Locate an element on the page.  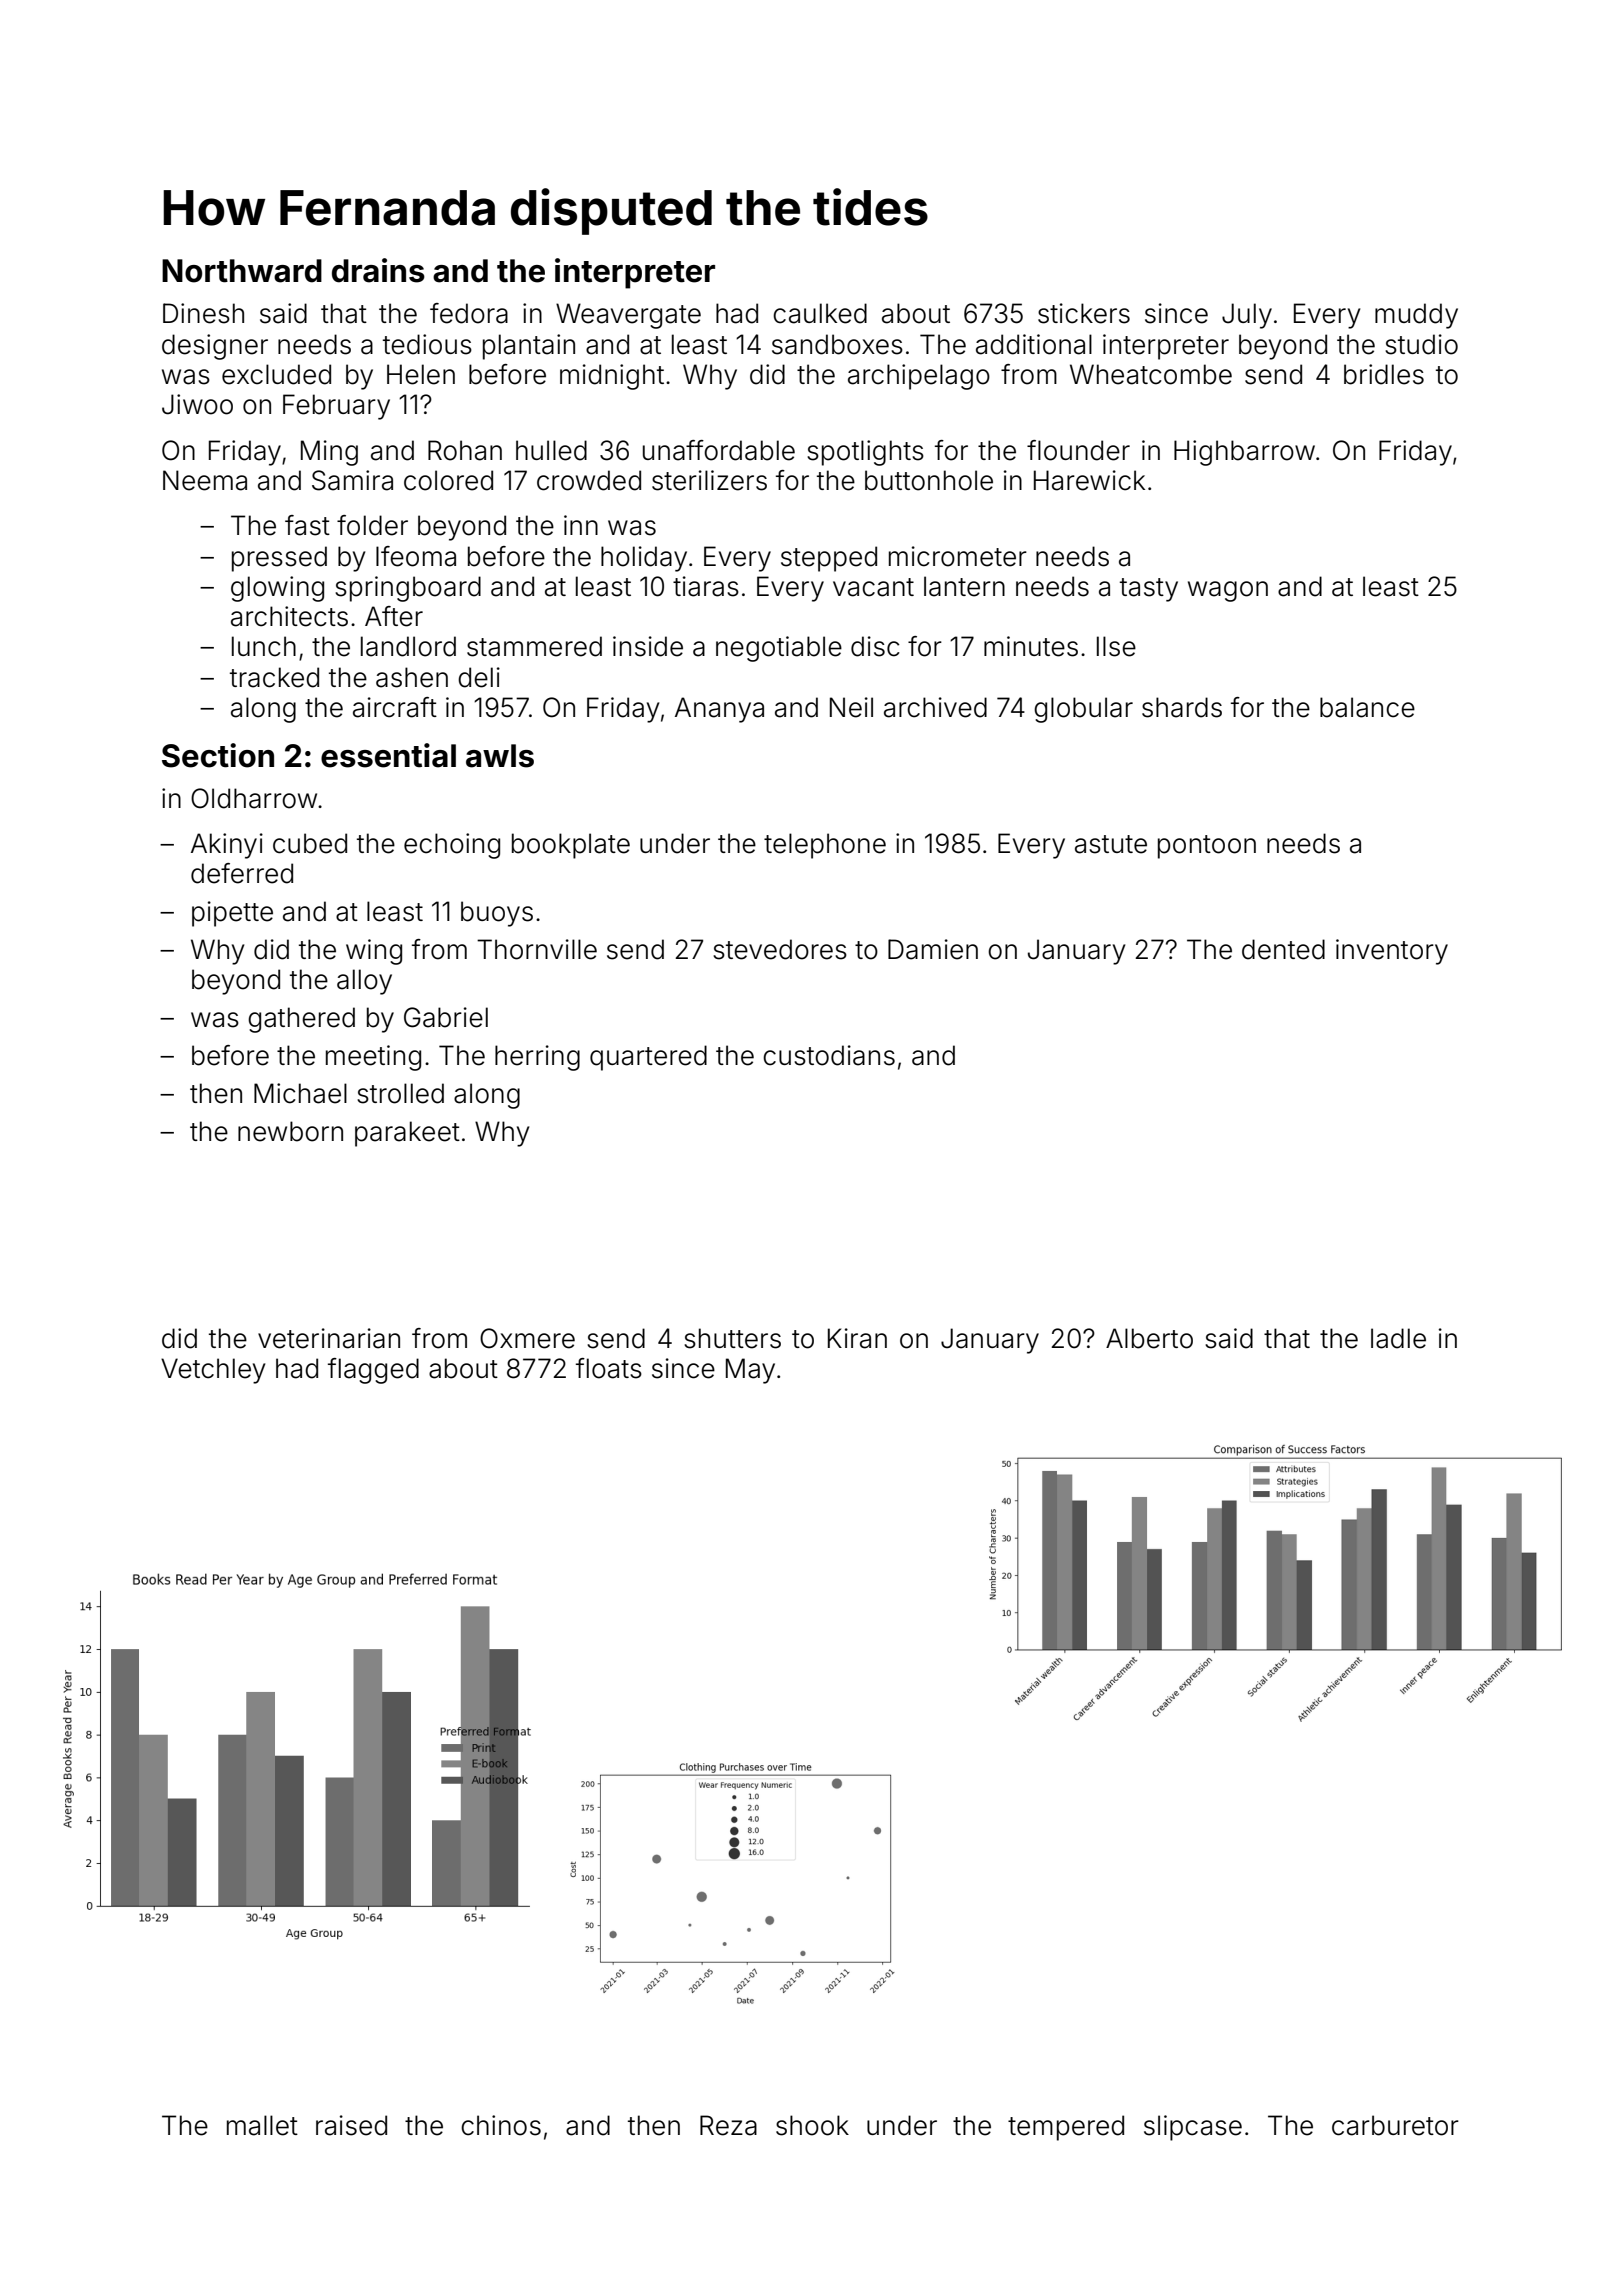
raised is located at coordinates (351, 2125).
